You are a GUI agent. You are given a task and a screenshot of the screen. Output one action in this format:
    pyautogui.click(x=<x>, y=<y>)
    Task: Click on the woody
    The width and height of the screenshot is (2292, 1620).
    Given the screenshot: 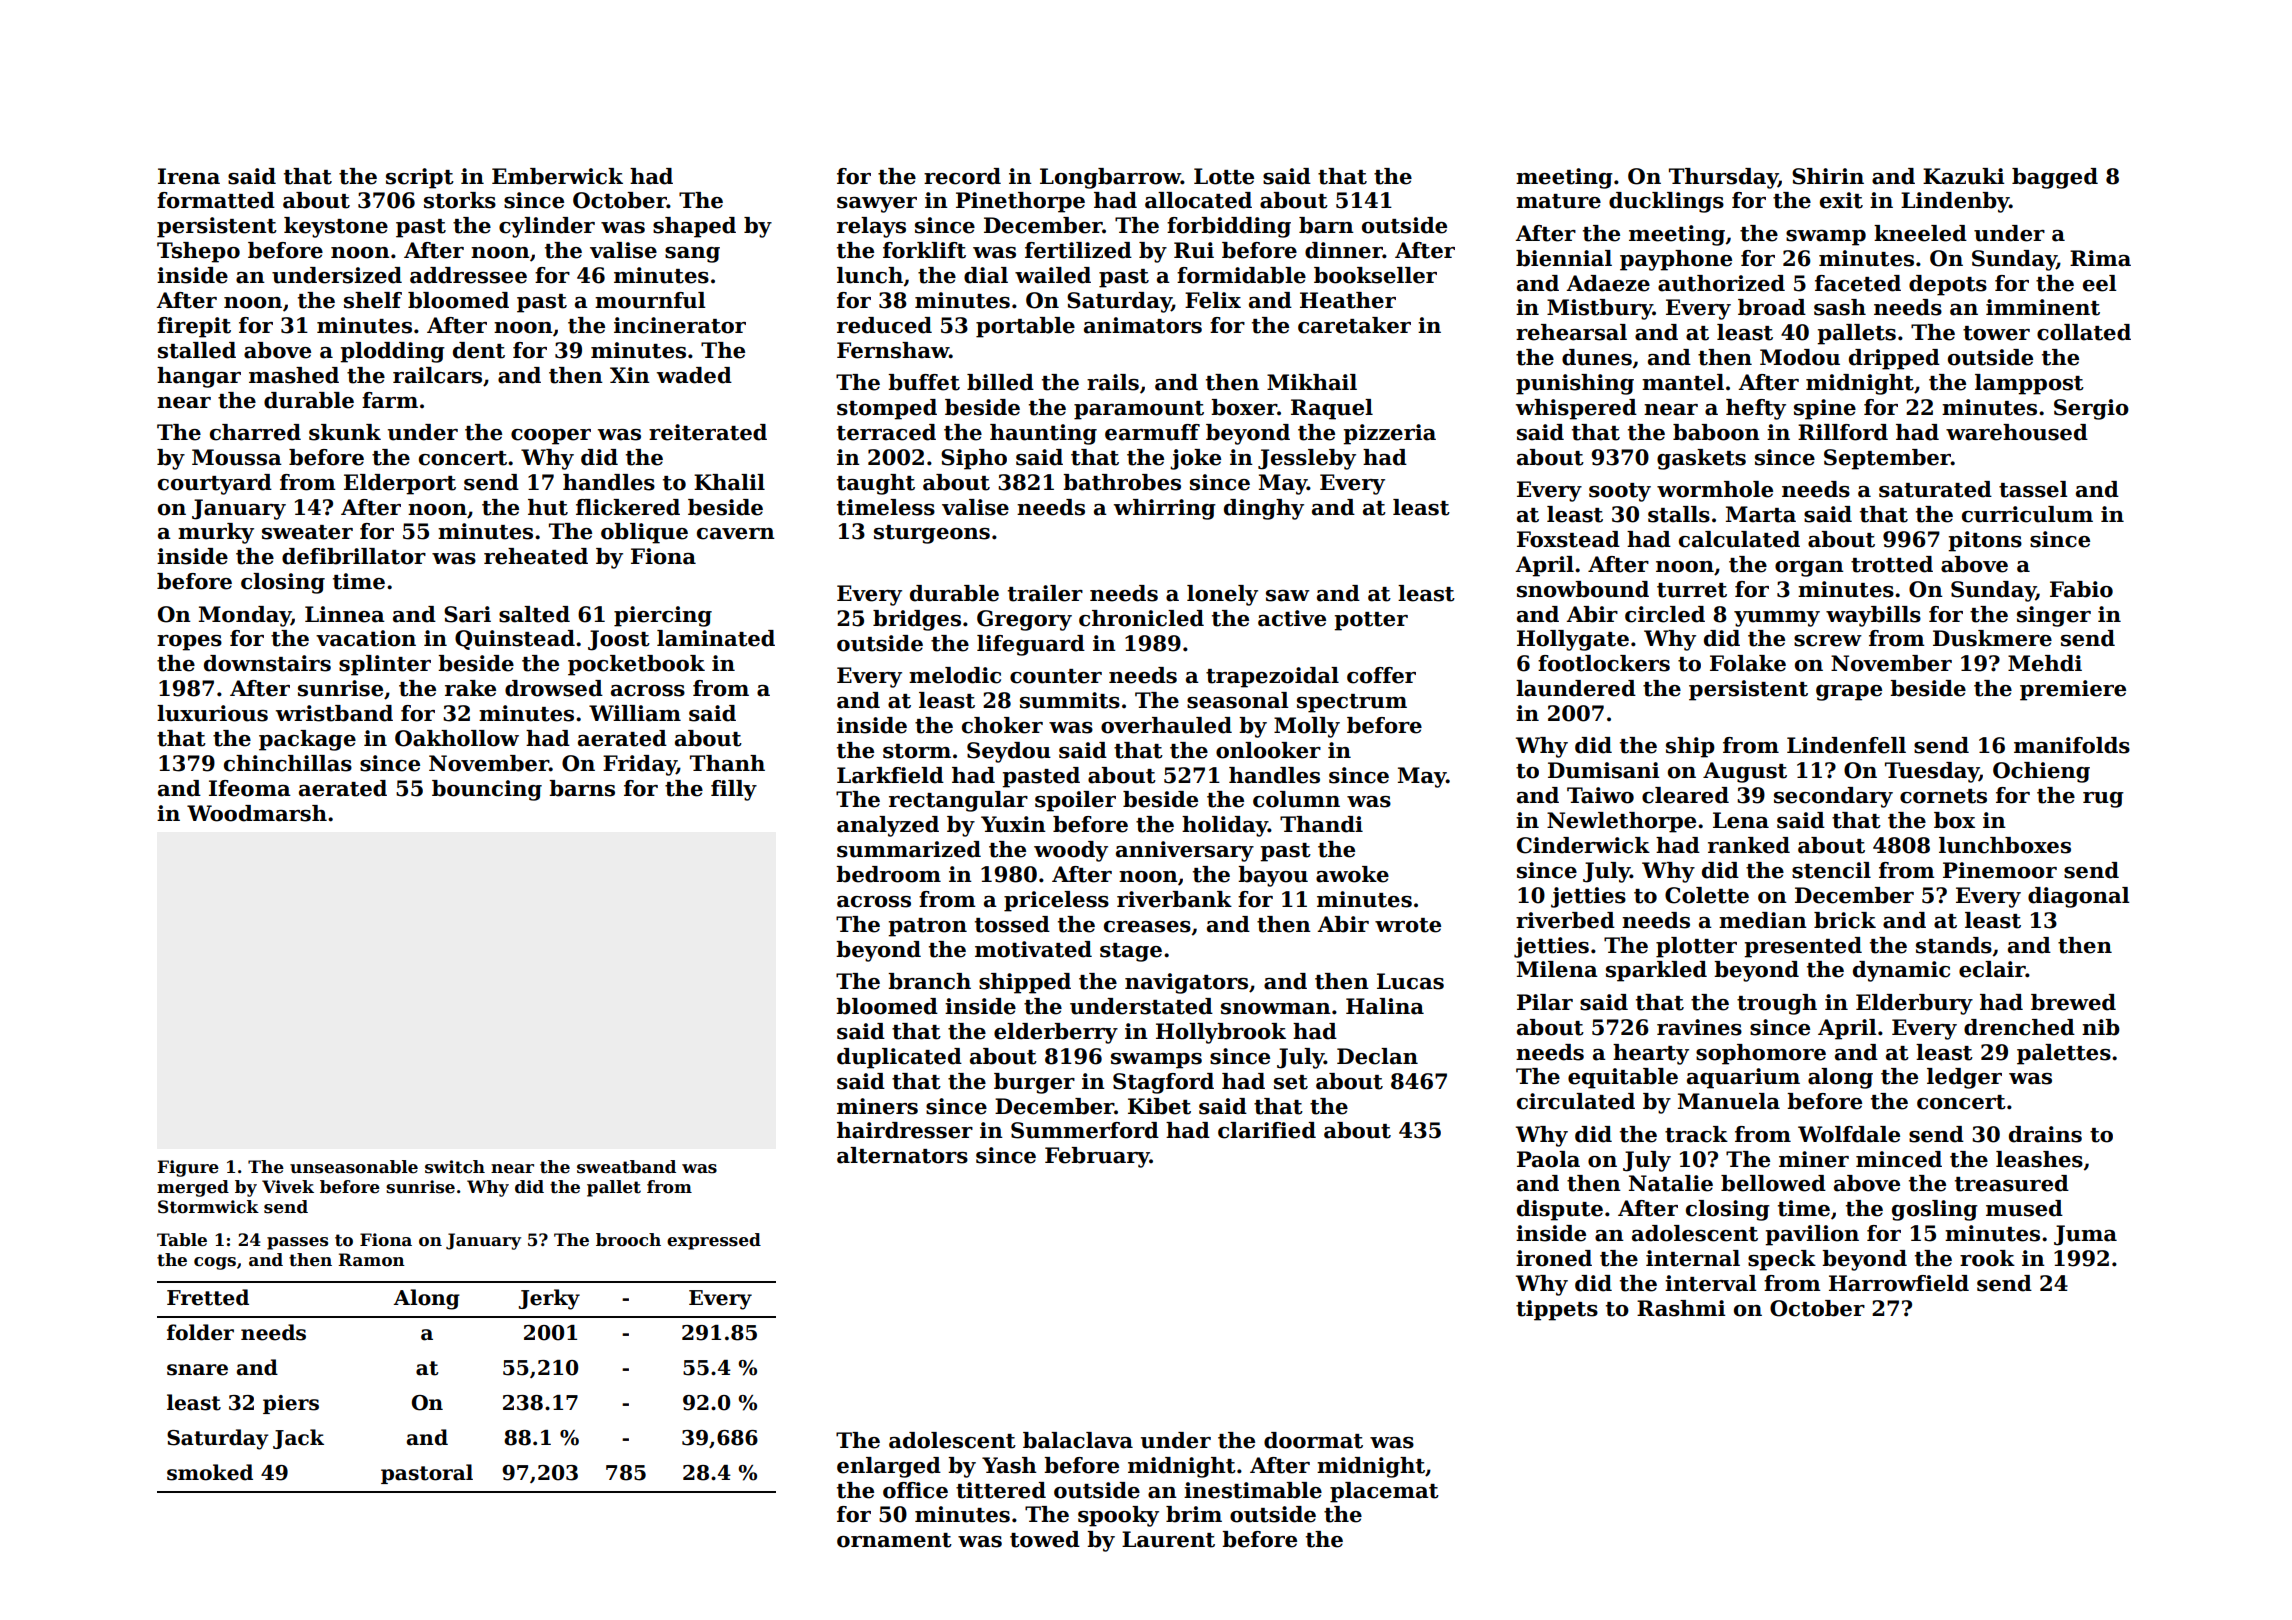 What is the action you would take?
    pyautogui.click(x=1071, y=851)
